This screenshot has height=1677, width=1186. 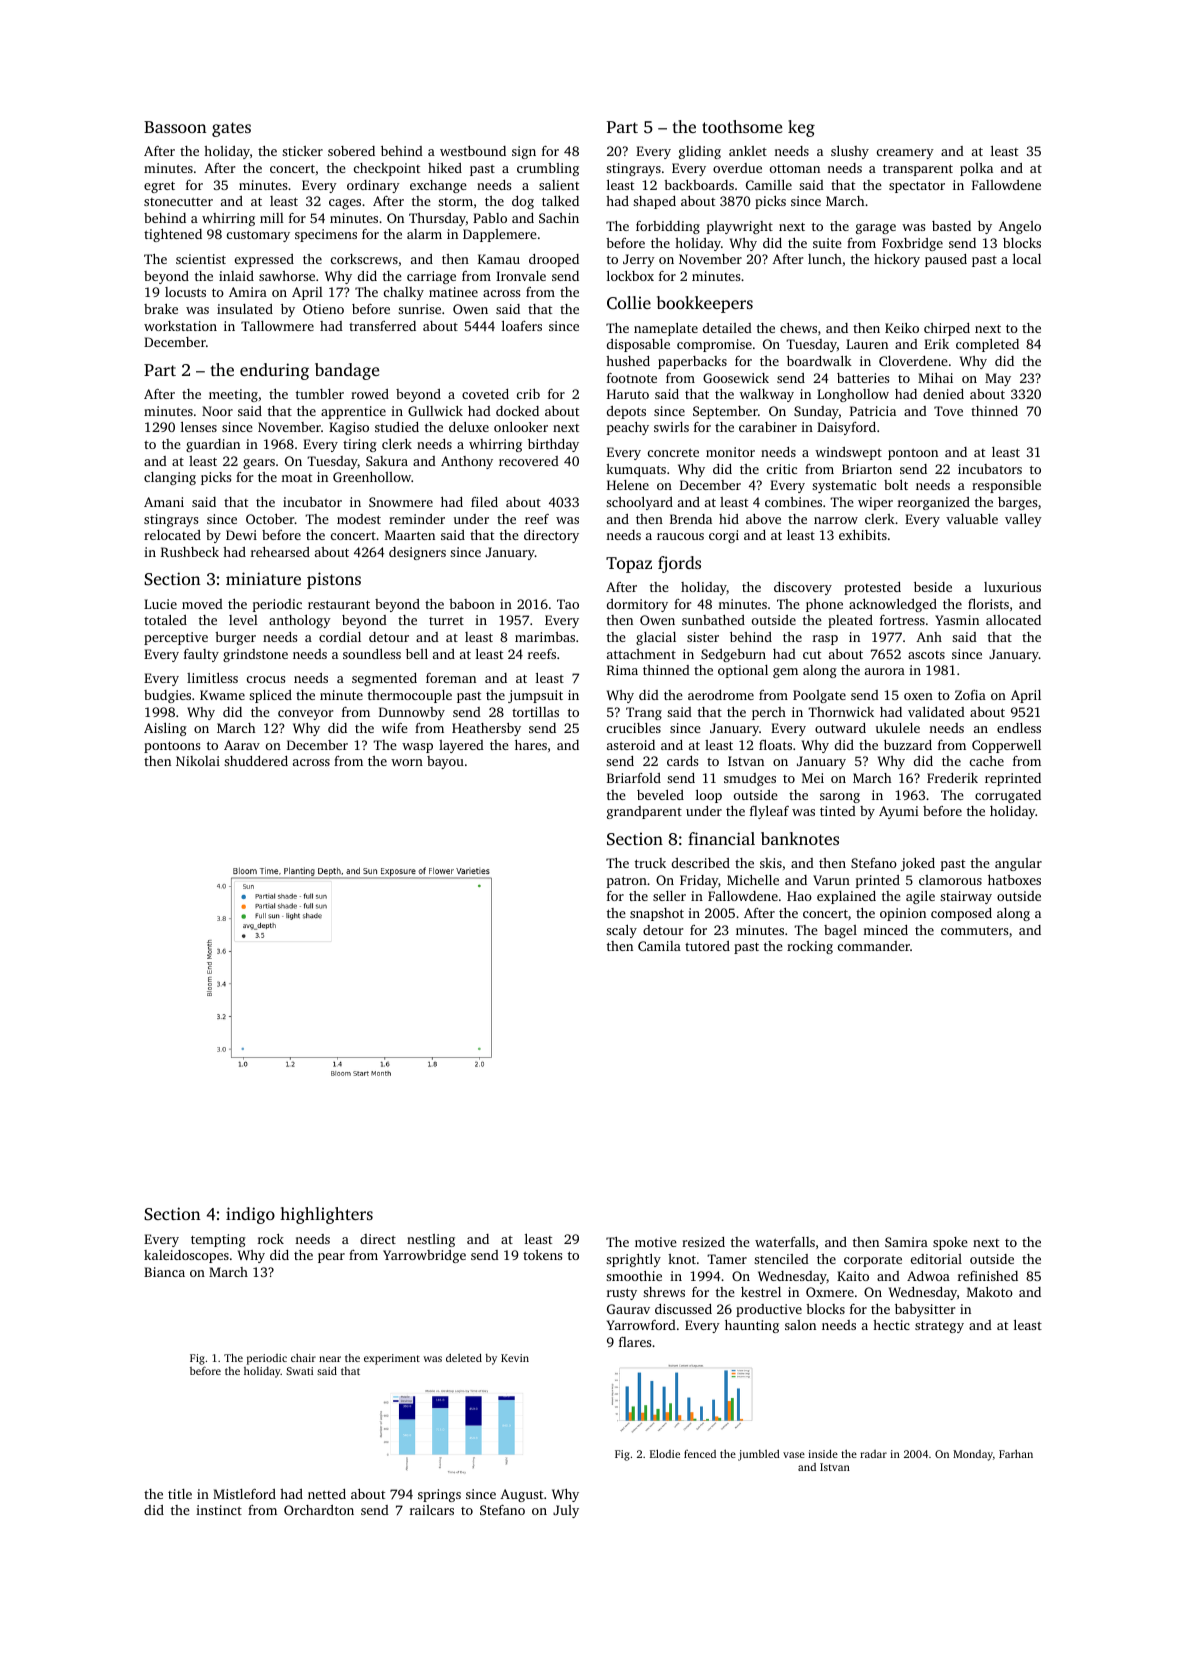 I want to click on Mistleford, so click(x=244, y=1494).
